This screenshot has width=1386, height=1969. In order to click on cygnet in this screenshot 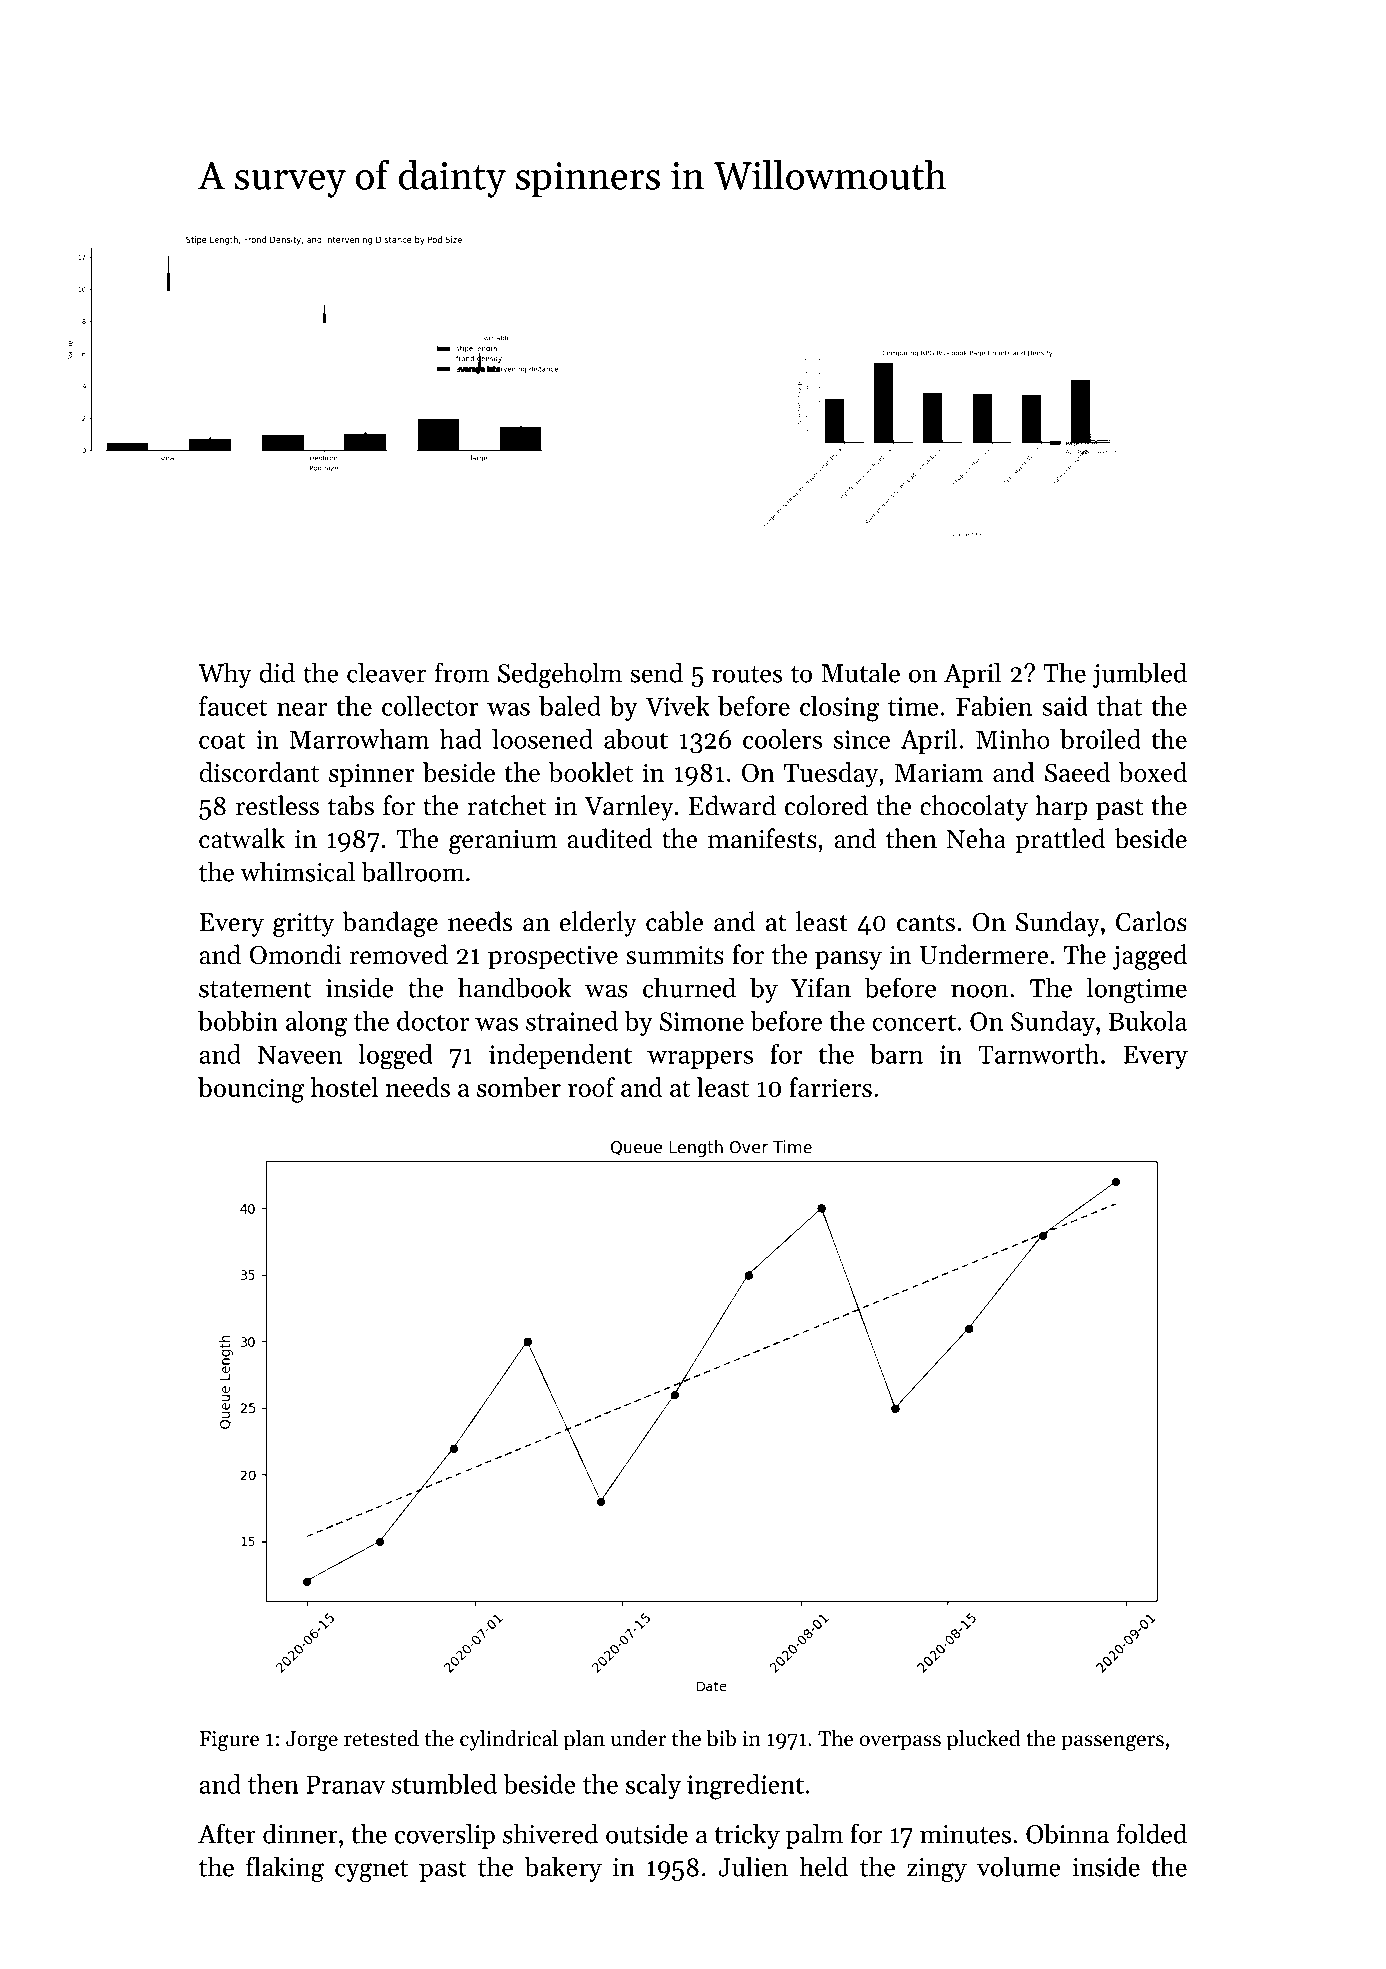, I will do `click(371, 1871)`.
